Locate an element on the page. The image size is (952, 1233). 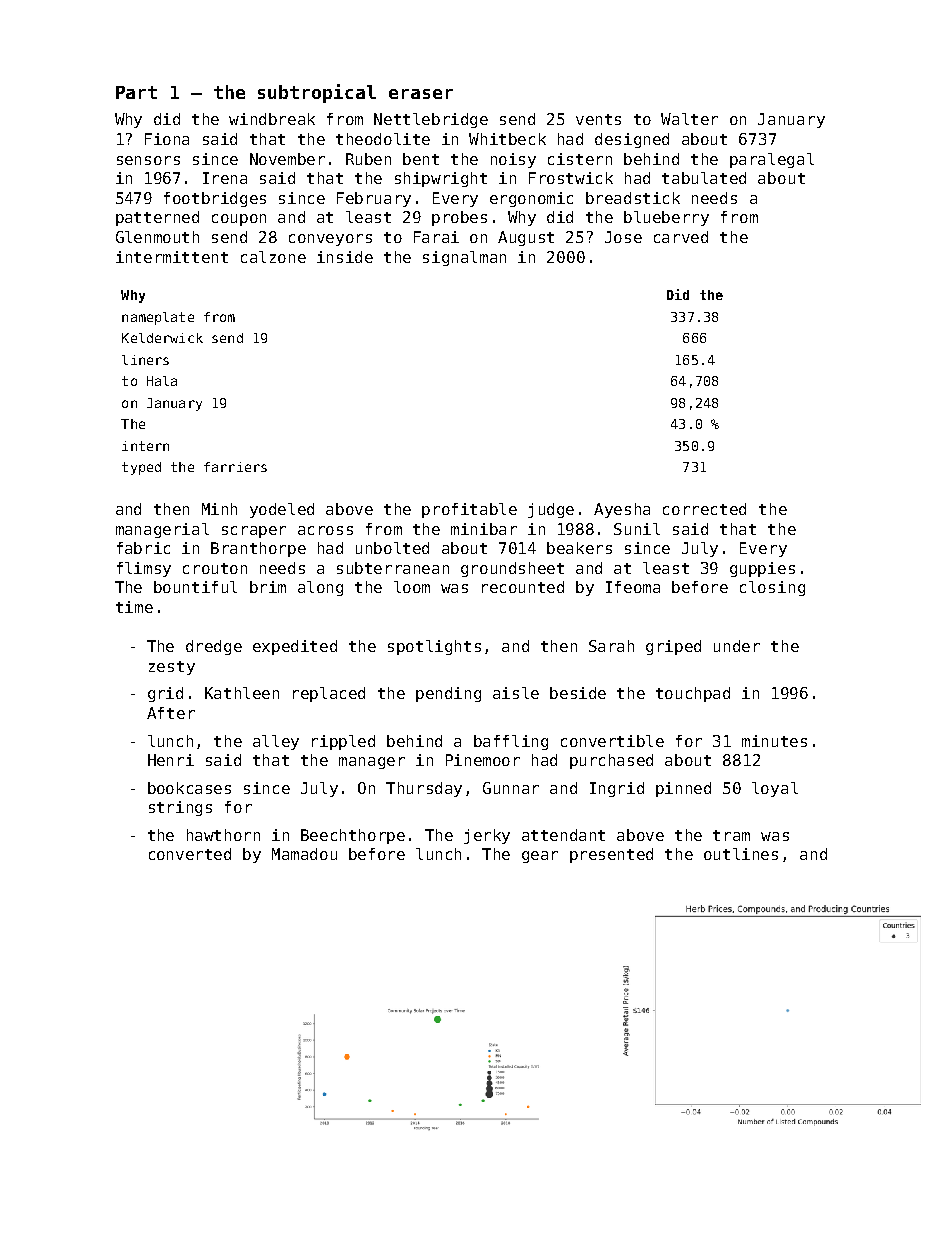
presented is located at coordinates (611, 855).
